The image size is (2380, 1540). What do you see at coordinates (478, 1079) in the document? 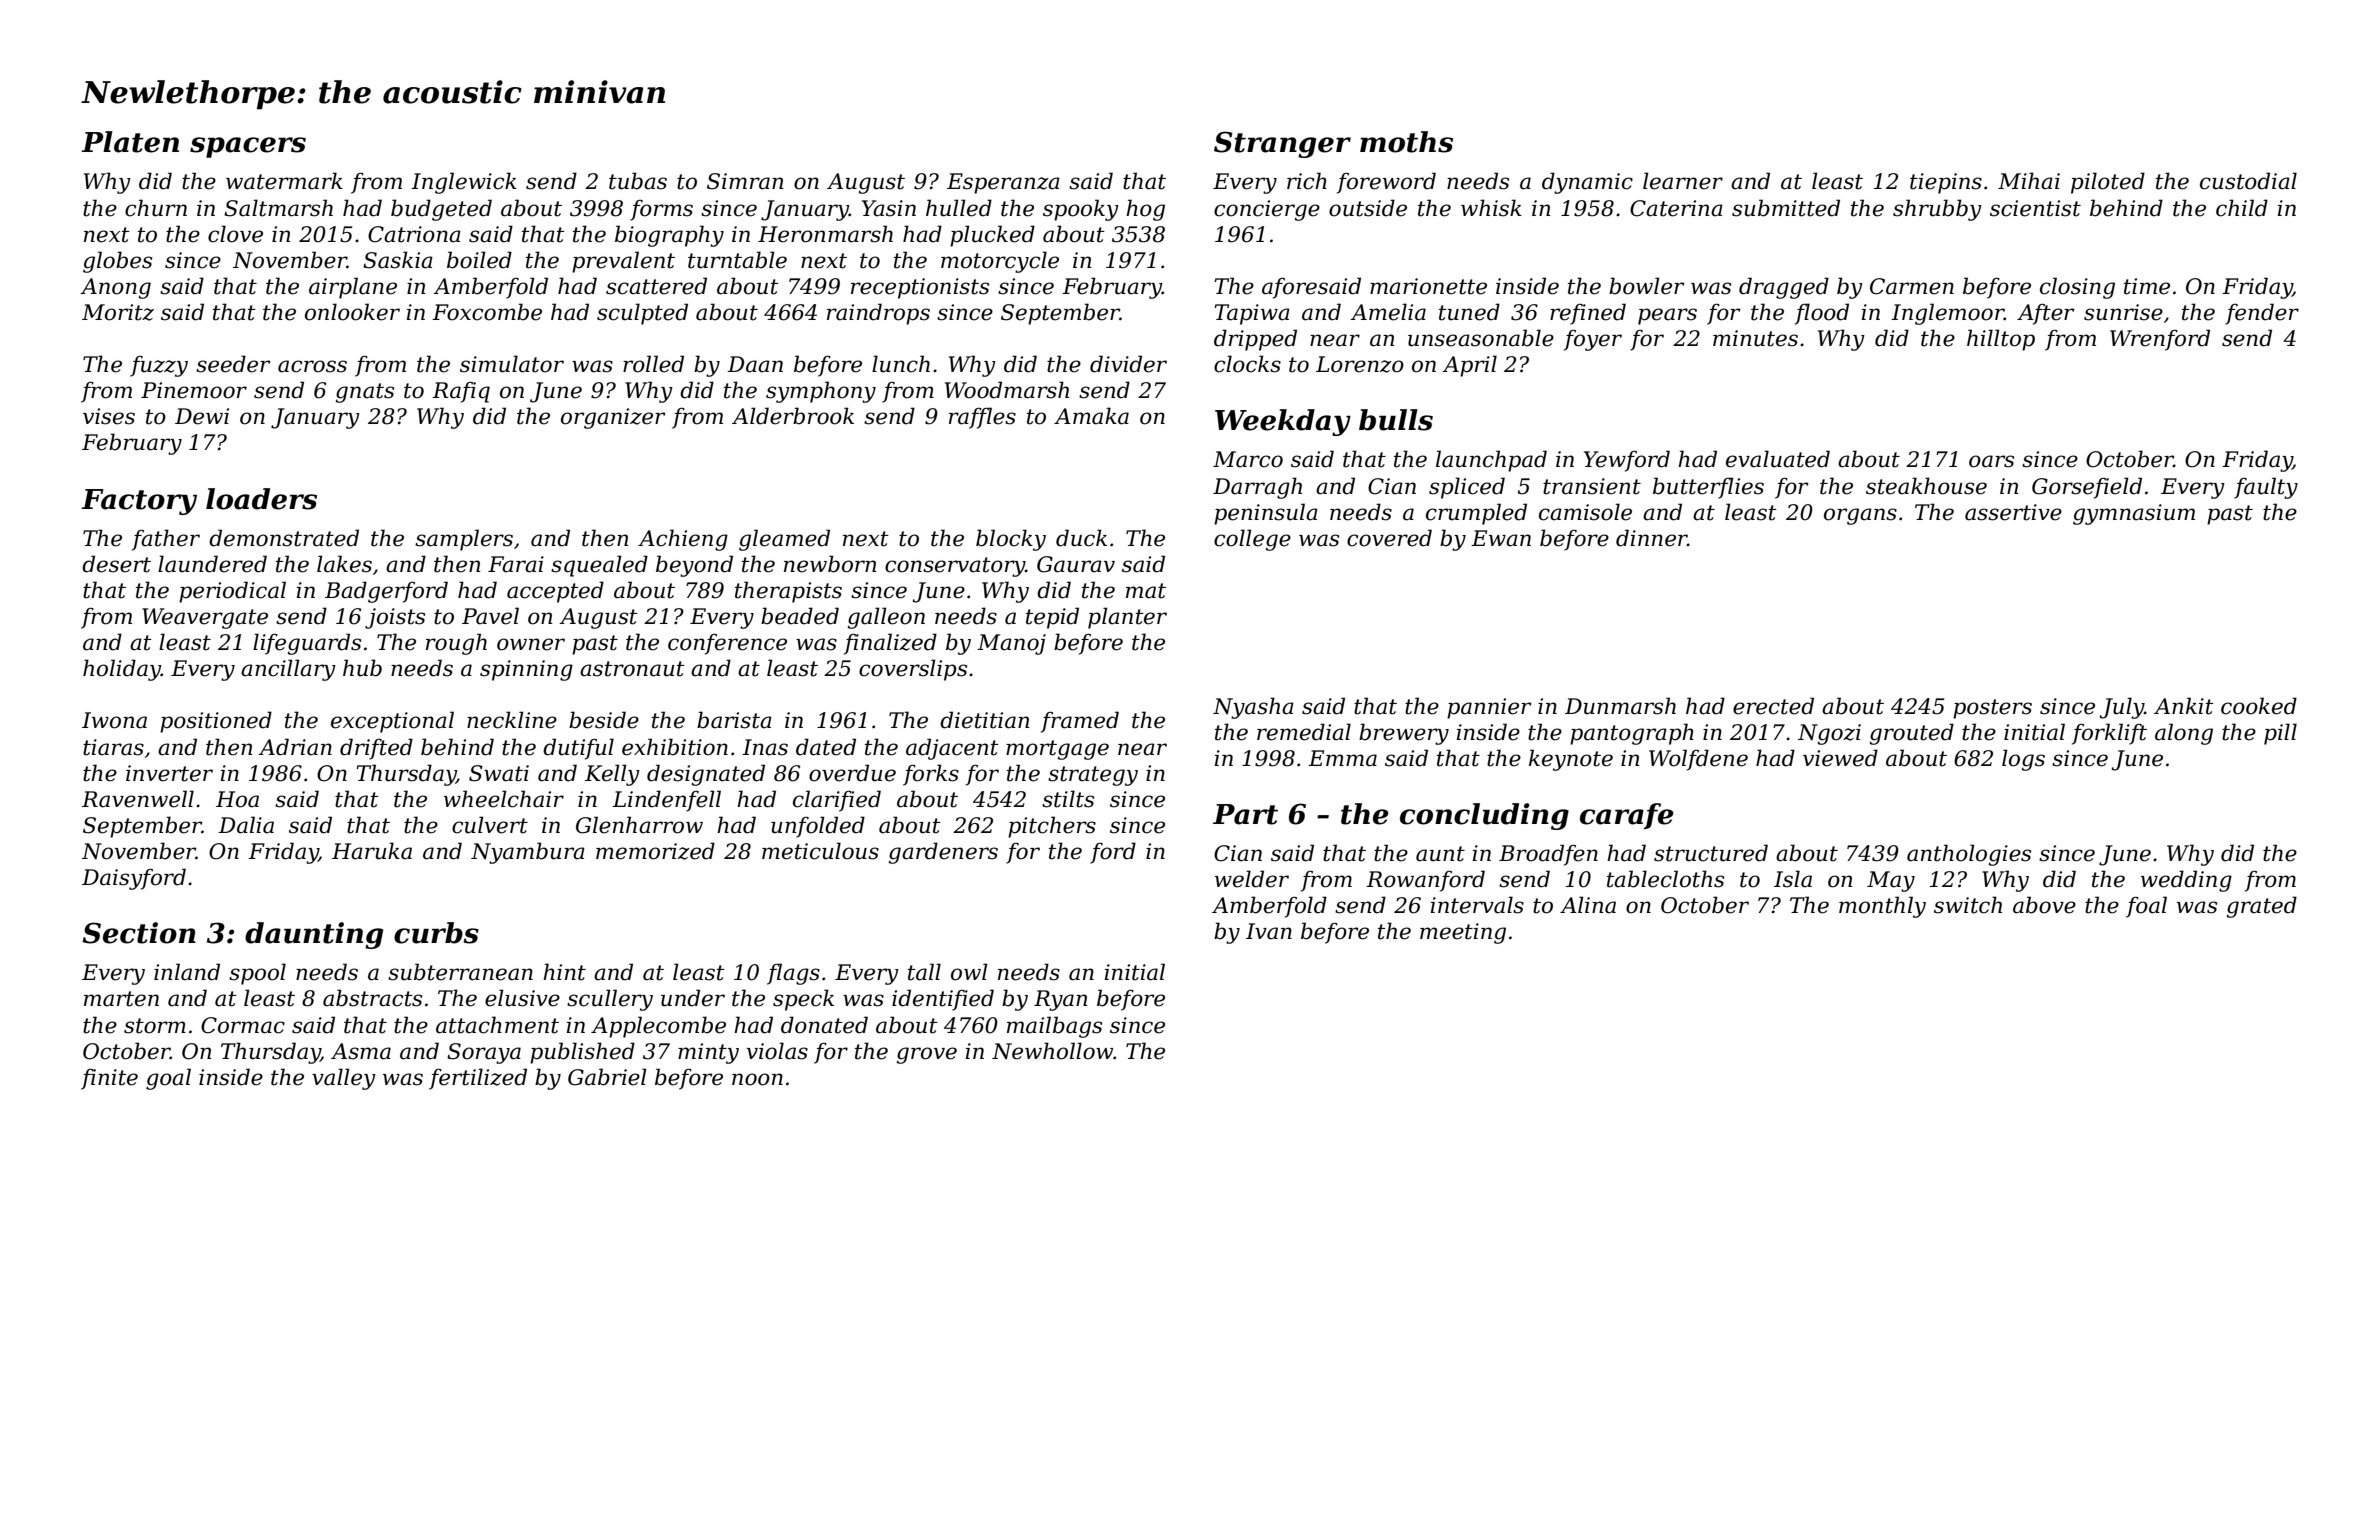
I see `fertilized` at bounding box center [478, 1079].
